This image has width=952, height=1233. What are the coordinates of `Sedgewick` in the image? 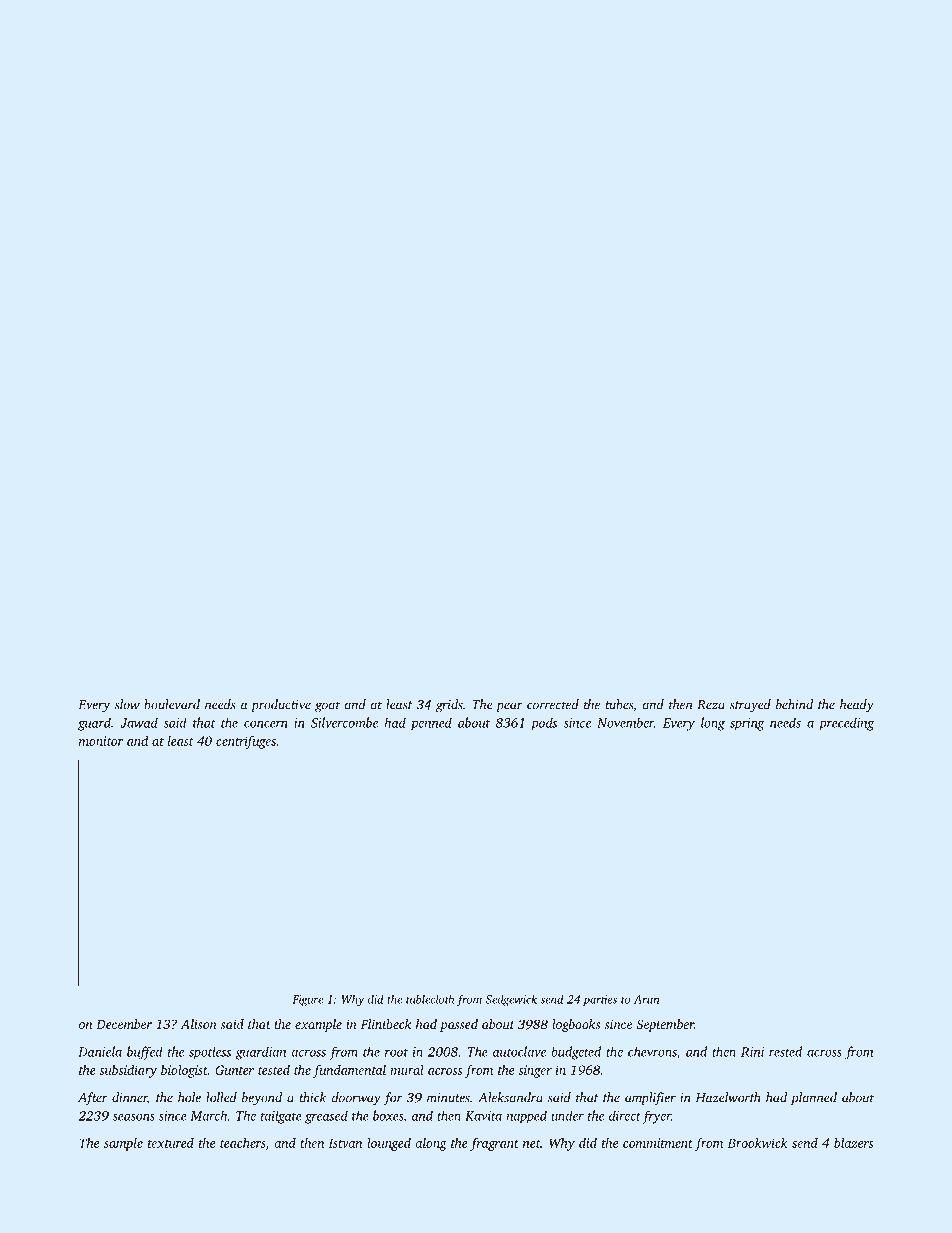 It's located at (511, 1000).
